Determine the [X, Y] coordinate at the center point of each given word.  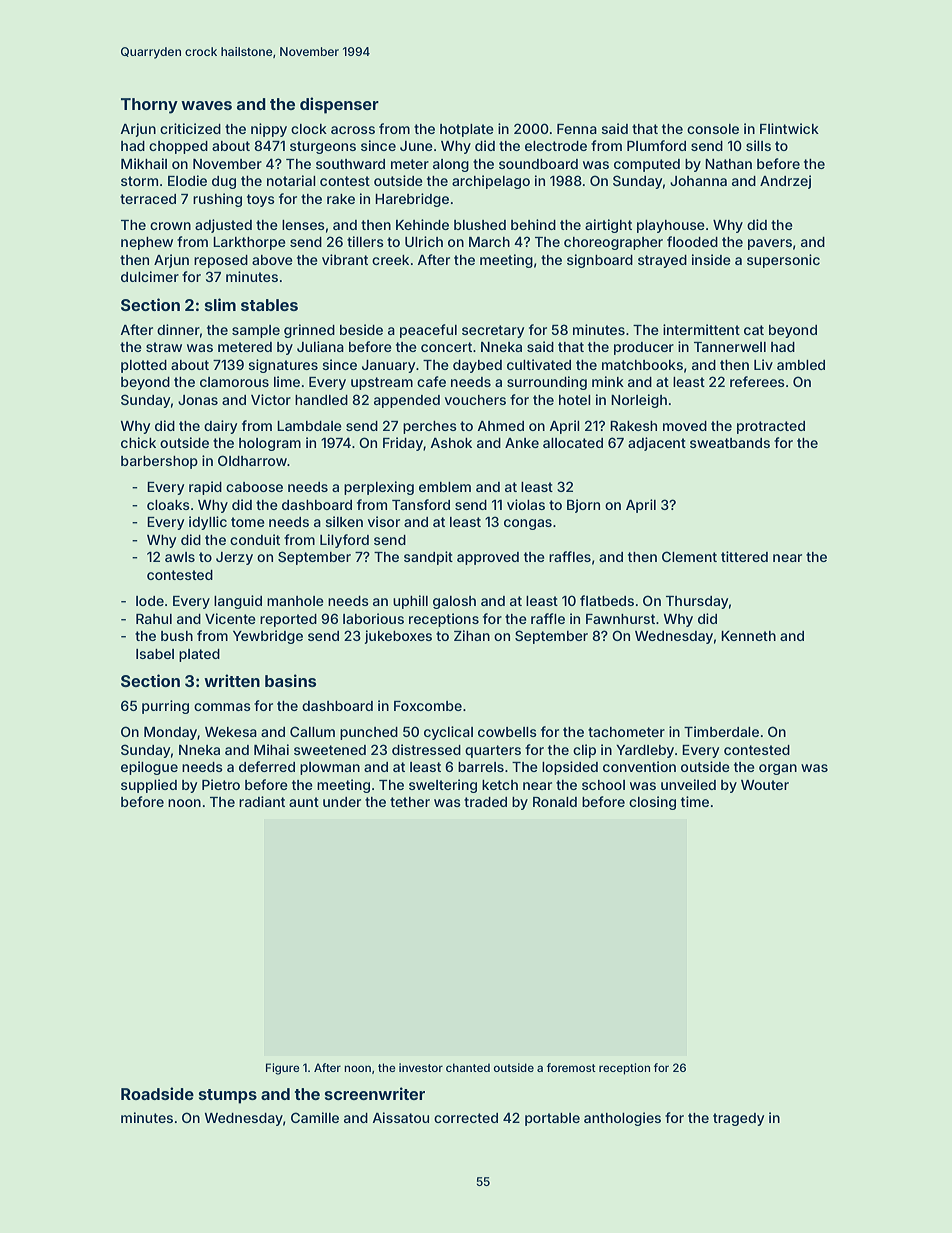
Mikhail [144, 163]
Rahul [154, 619]
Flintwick [789, 128]
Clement [689, 556]
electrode [556, 146]
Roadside [157, 1093]
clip [584, 751]
